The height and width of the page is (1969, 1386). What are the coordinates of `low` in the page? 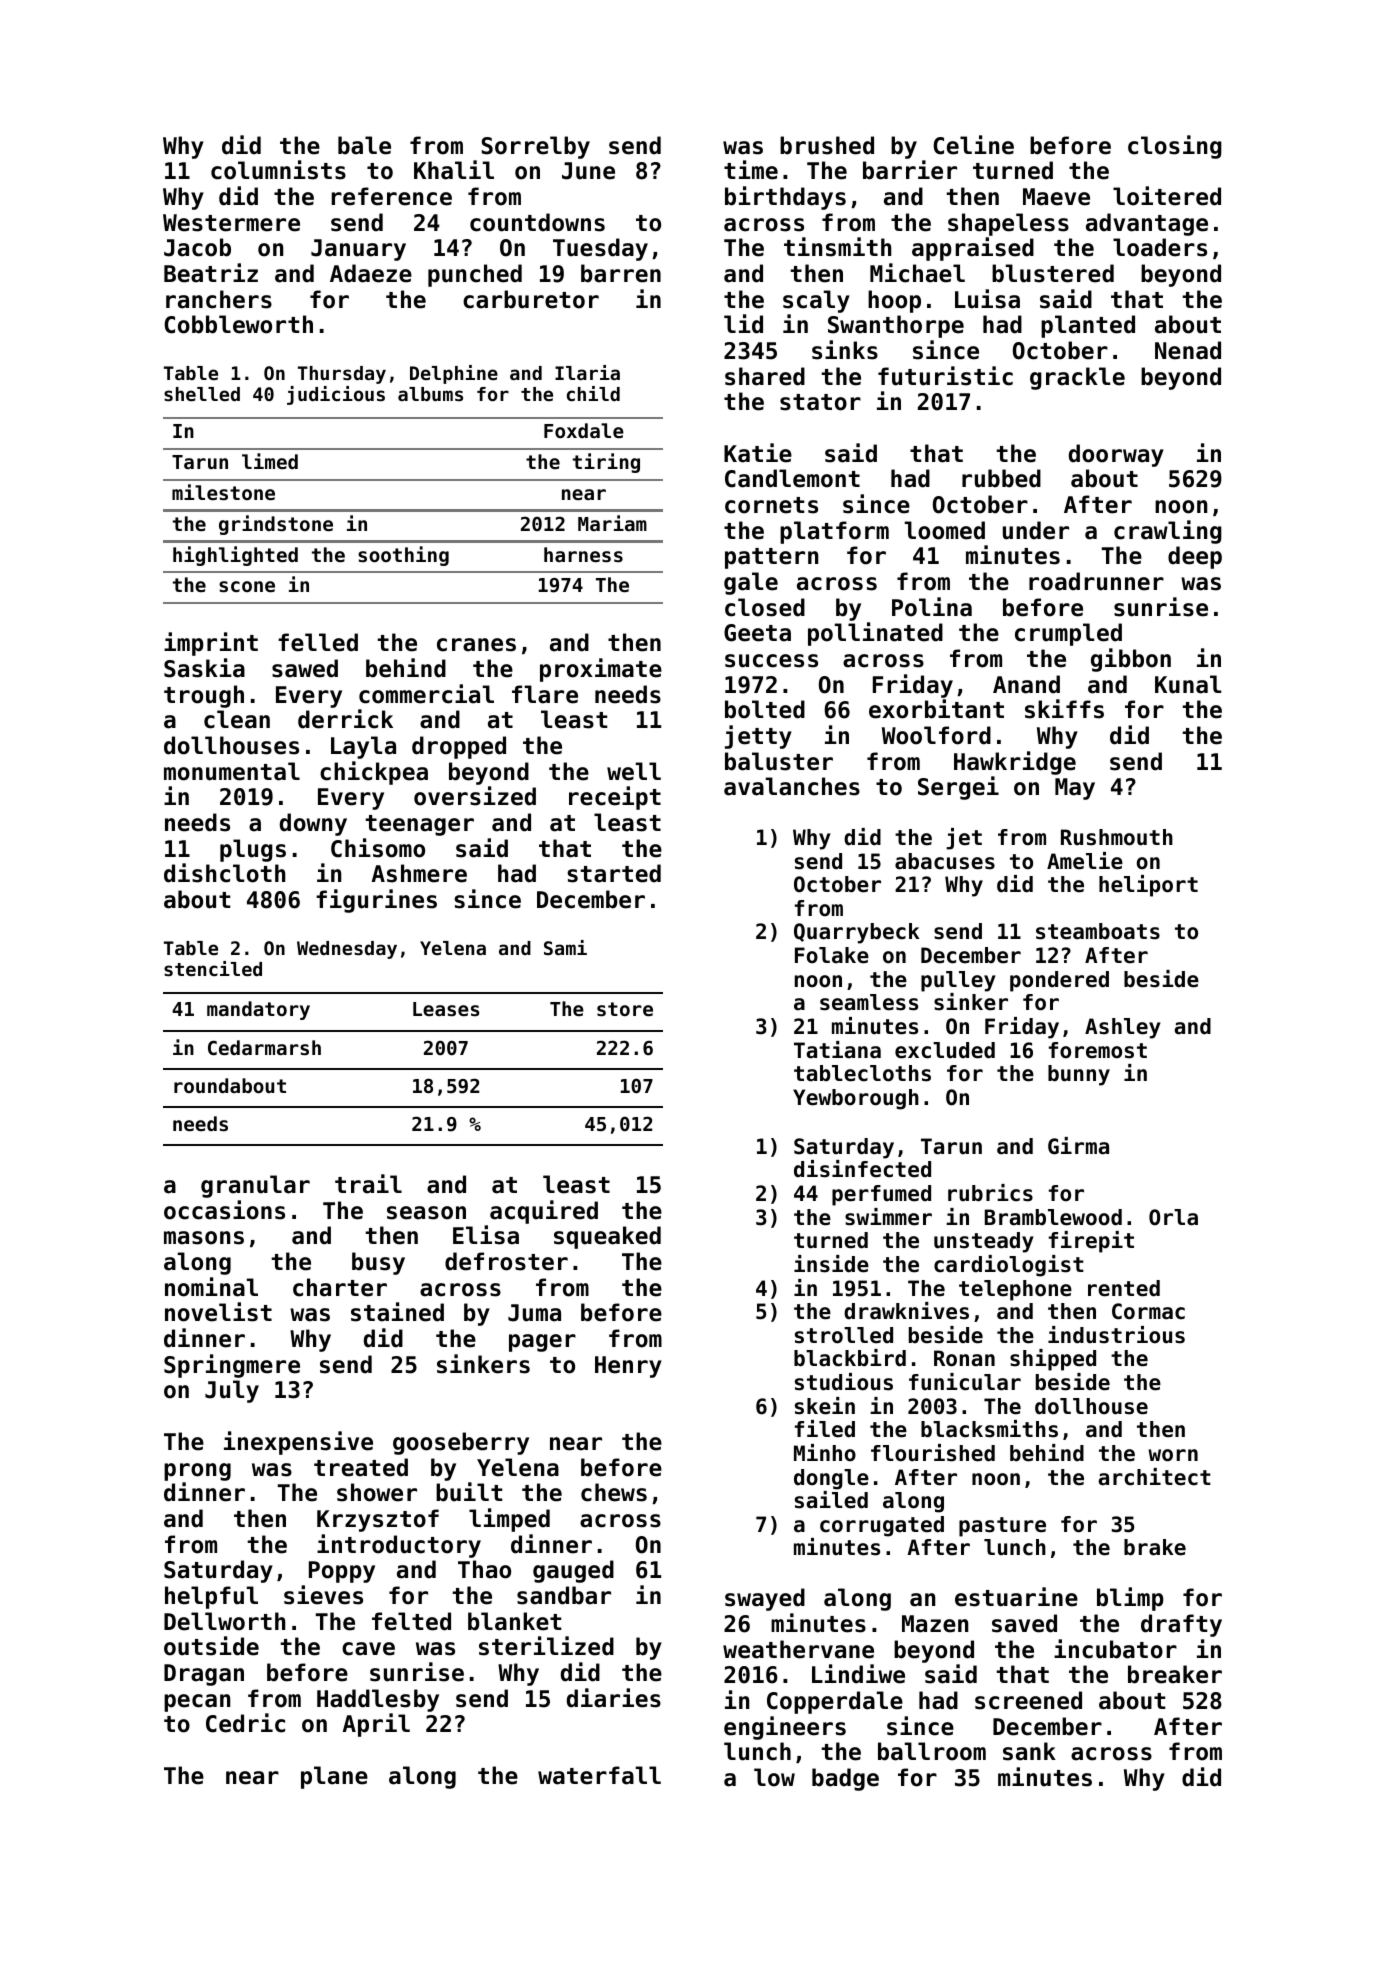 It's located at (774, 1777).
